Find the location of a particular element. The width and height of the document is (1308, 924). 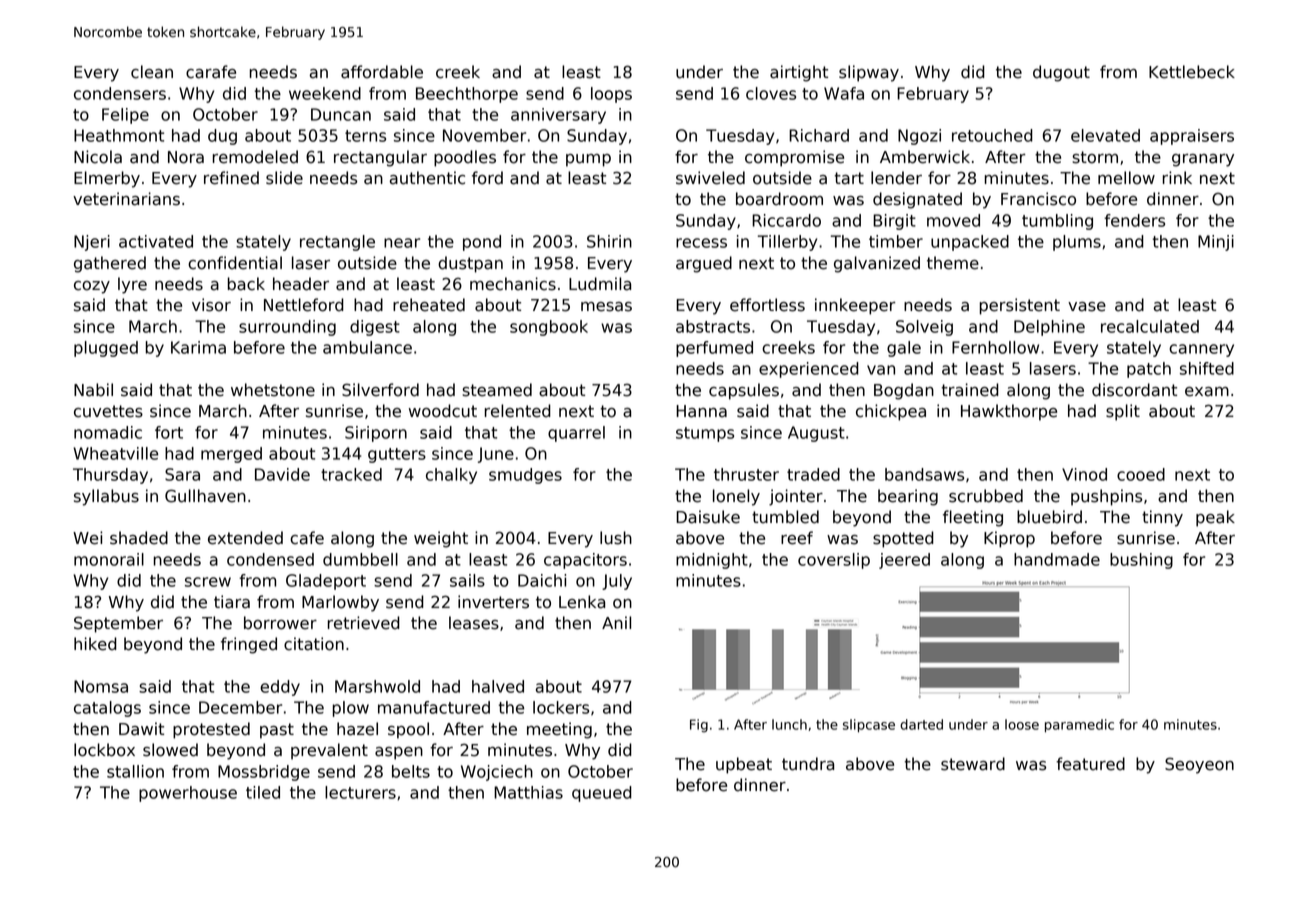

hazel is located at coordinates (357, 729).
